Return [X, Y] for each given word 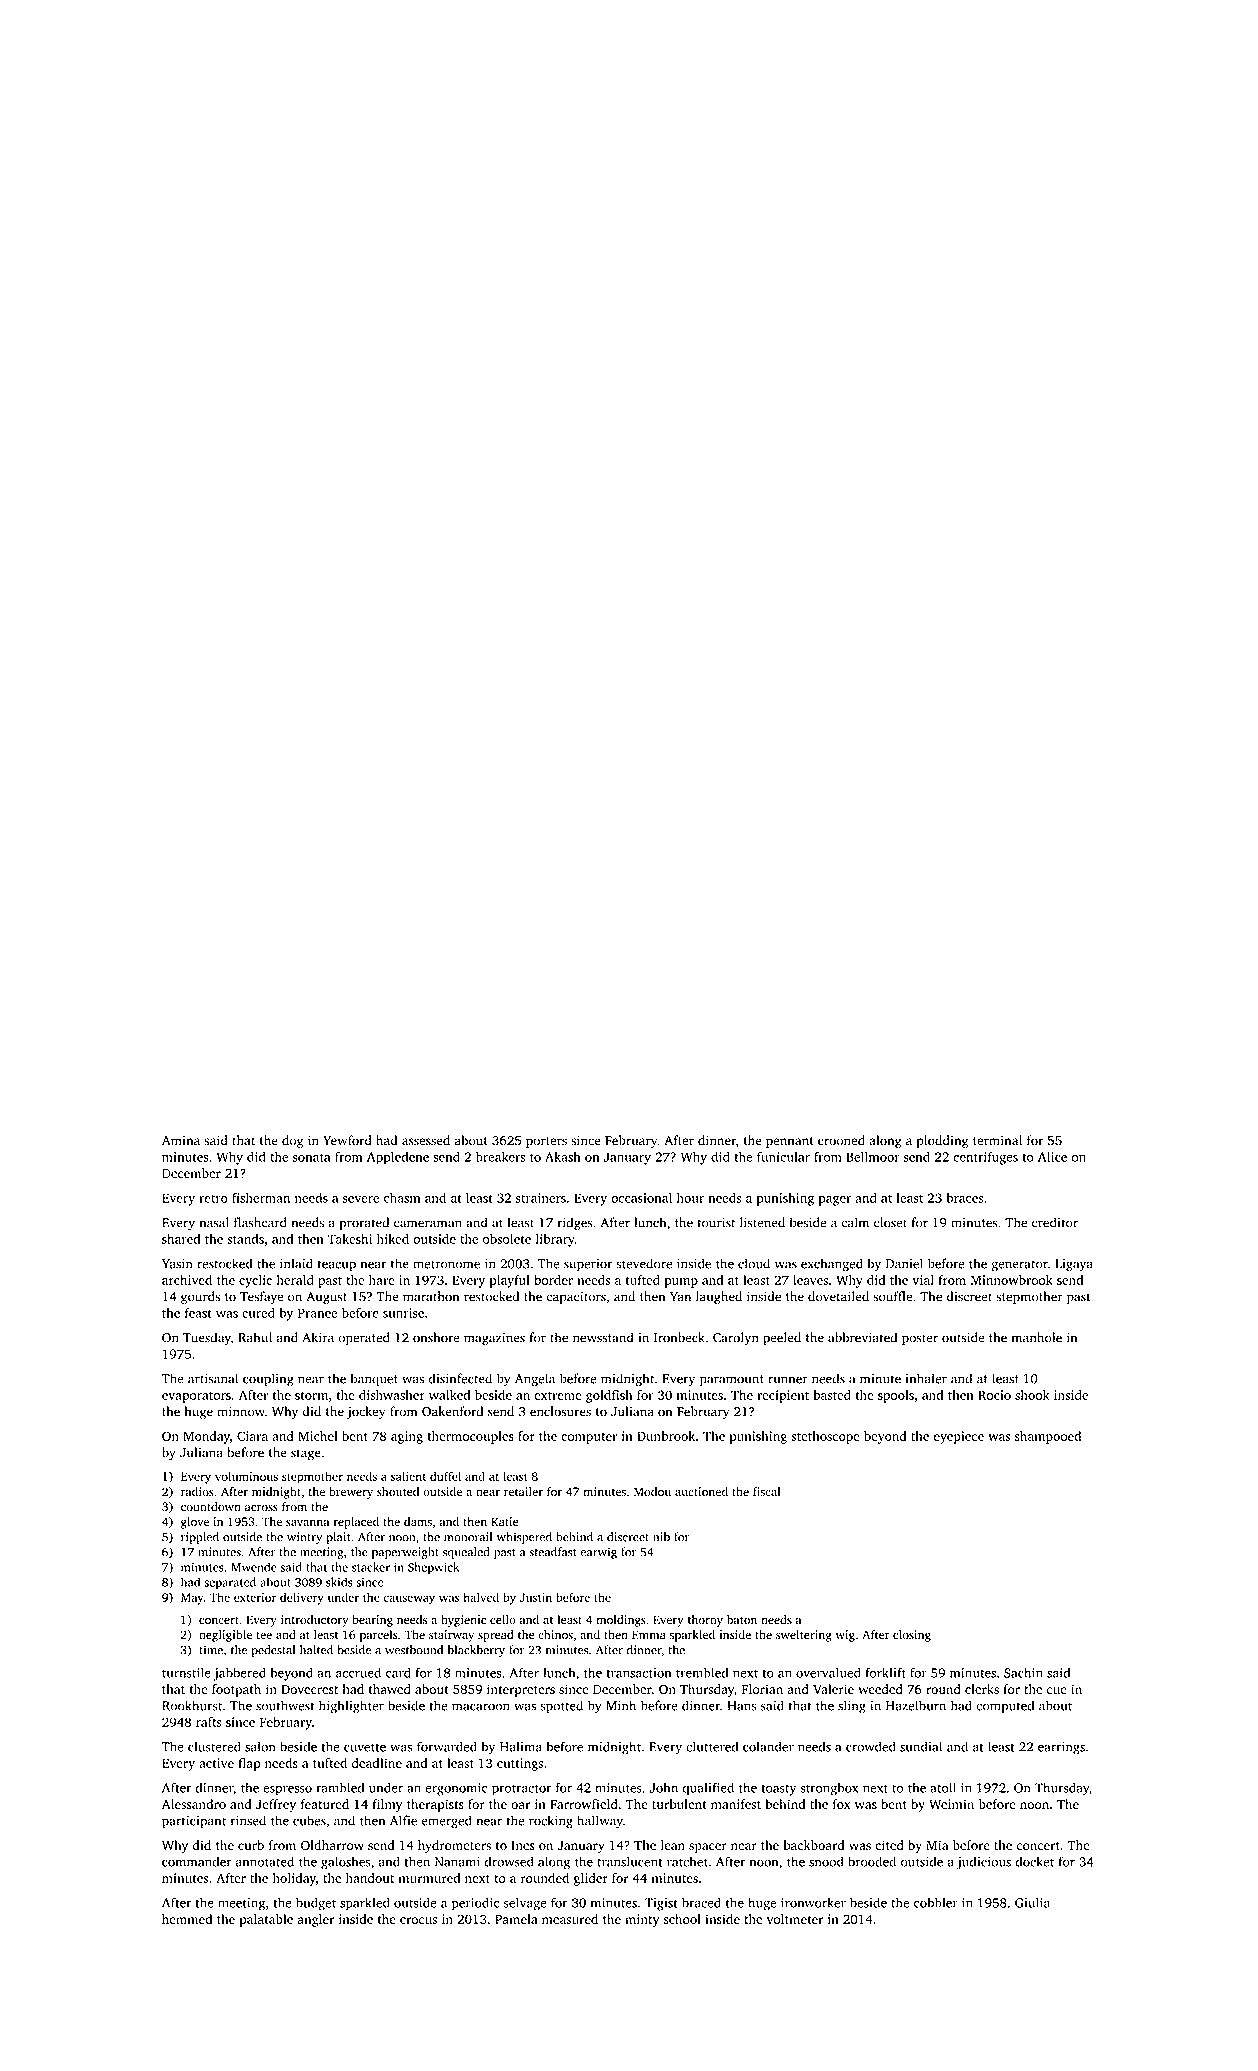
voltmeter [795, 1919]
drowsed [509, 1861]
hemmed [187, 1919]
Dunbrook [666, 1436]
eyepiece [959, 1437]
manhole [1037, 1337]
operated [364, 1338]
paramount [732, 1381]
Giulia [1032, 1902]
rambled [340, 1787]
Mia [937, 1845]
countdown [211, 1507]
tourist [716, 1223]
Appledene [398, 1158]
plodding [942, 1142]
